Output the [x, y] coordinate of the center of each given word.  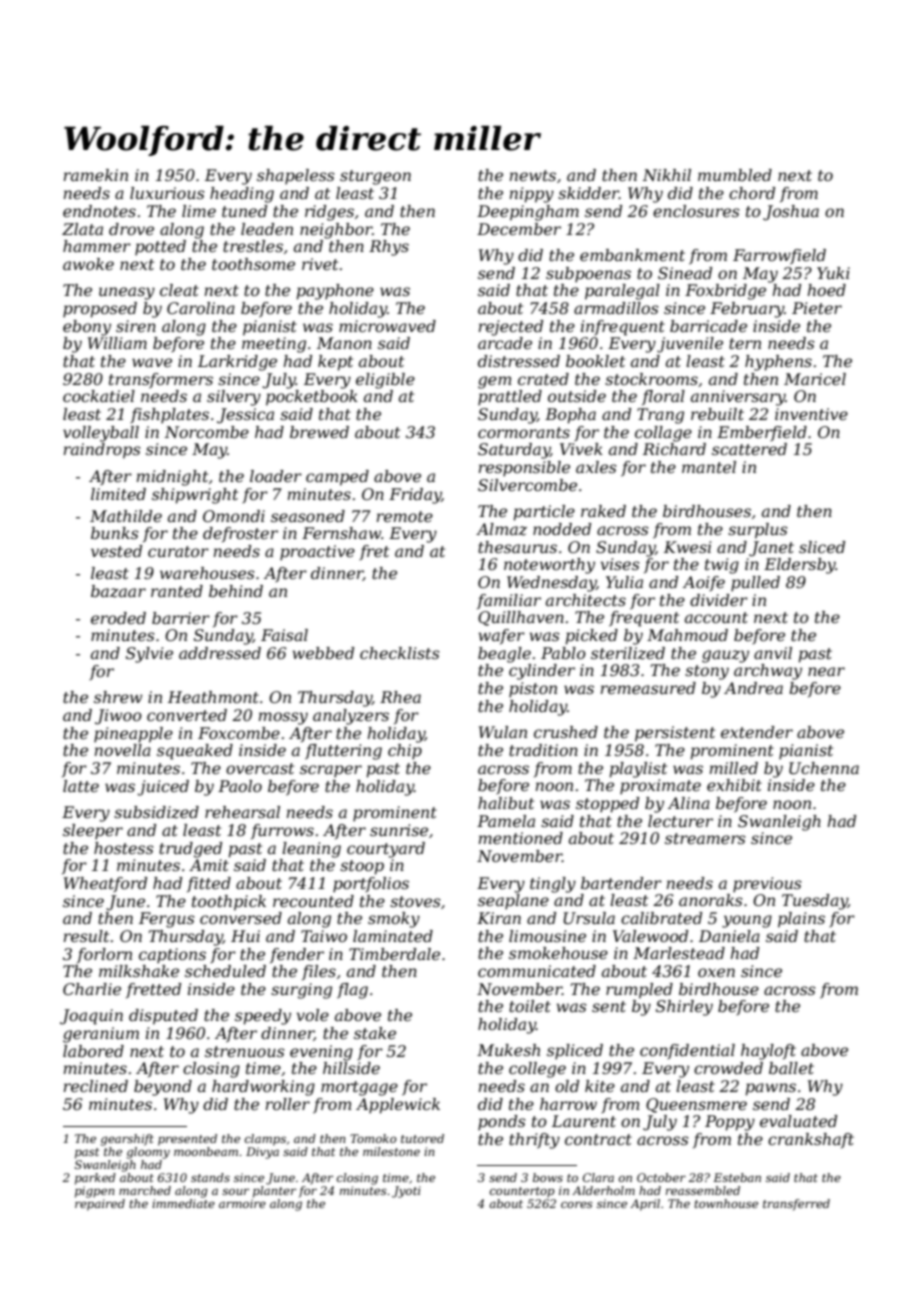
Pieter [817, 308]
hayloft [768, 1052]
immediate [183, 1203]
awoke [88, 264]
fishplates [169, 416]
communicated [537, 971]
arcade [505, 343]
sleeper [93, 832]
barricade [708, 326]
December [519, 229]
